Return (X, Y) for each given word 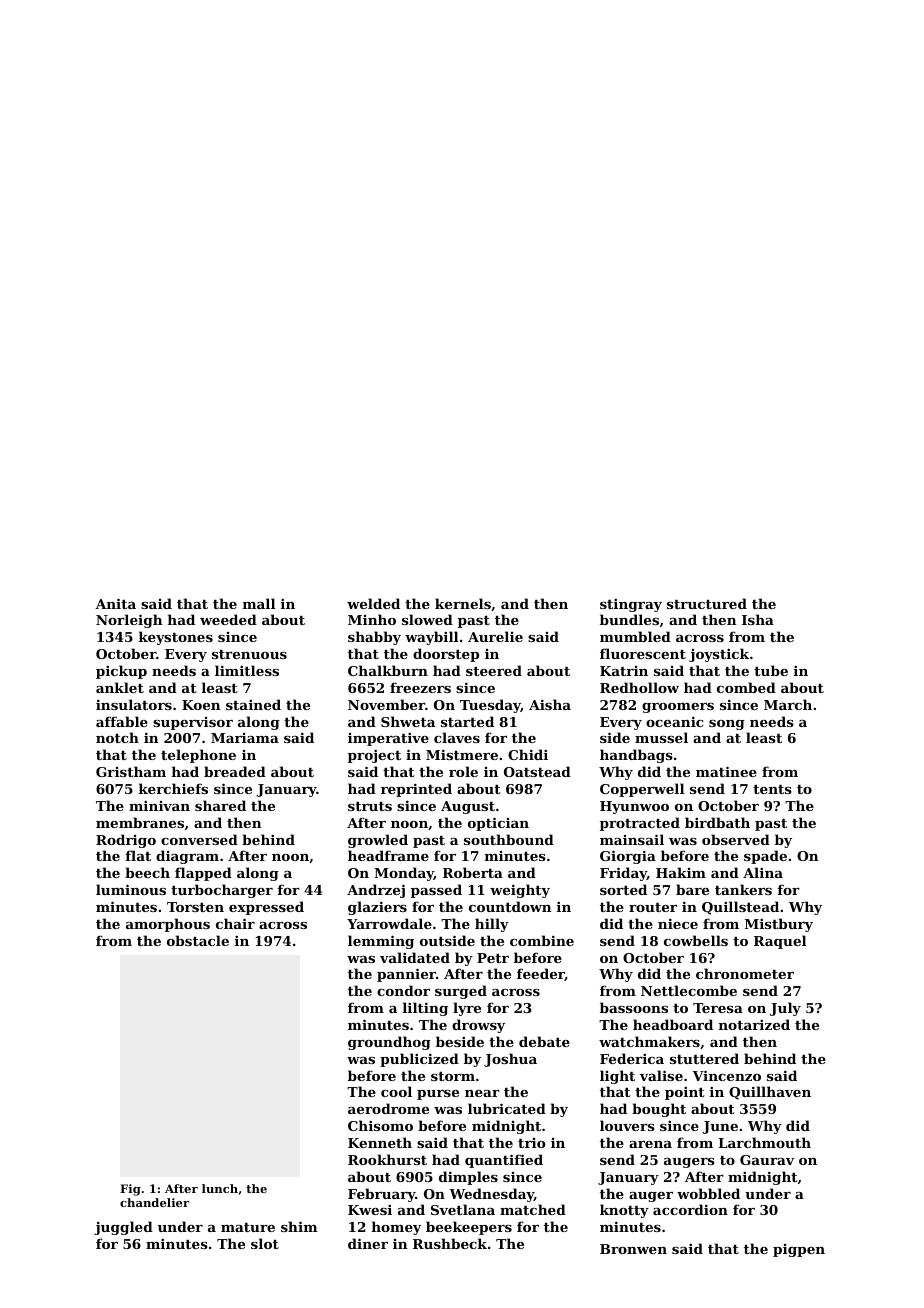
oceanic (674, 721)
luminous (131, 889)
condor (403, 990)
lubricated (507, 1108)
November (386, 704)
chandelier (154, 1202)
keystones (176, 638)
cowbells (696, 940)
